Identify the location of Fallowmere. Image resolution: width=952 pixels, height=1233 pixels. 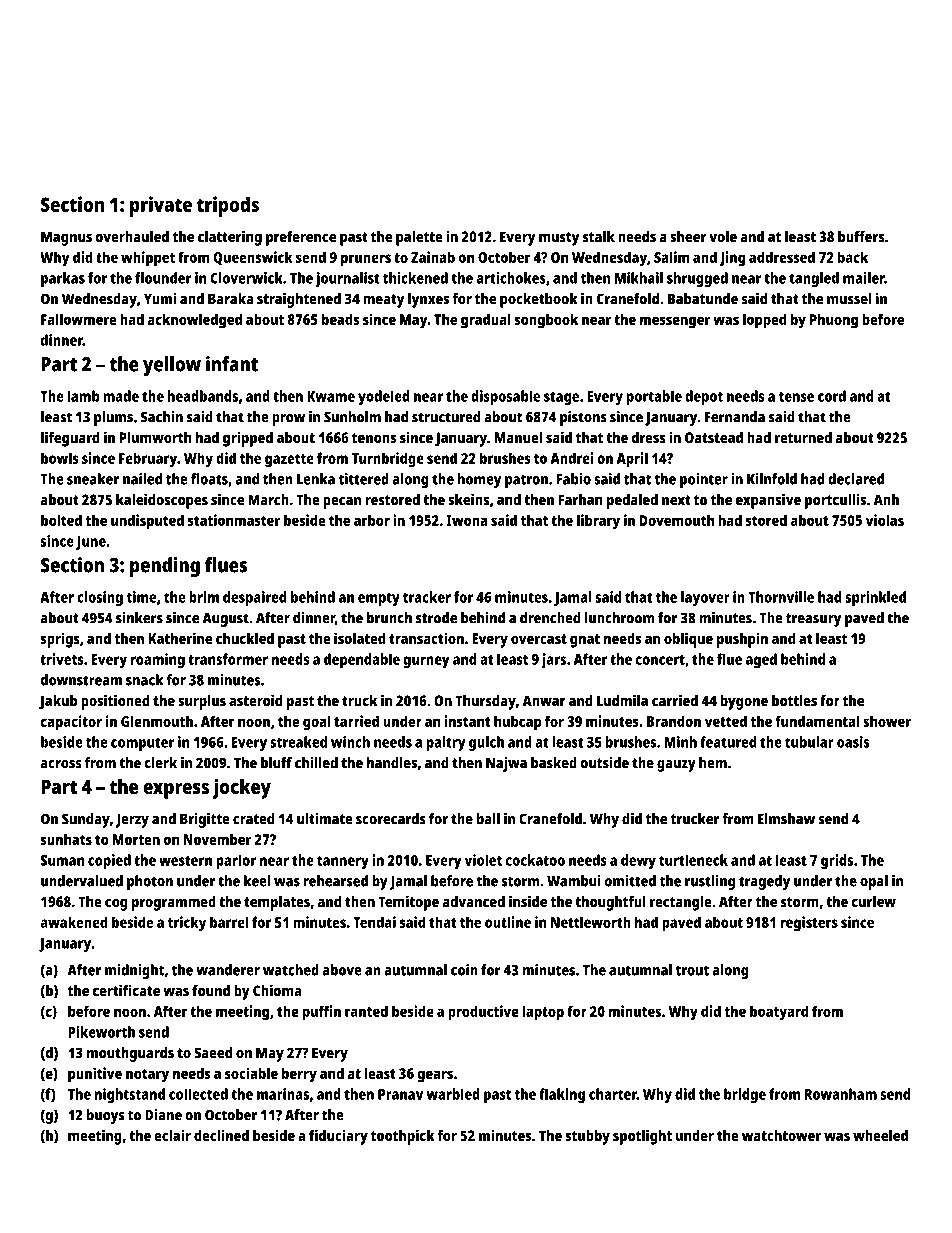
(79, 319).
